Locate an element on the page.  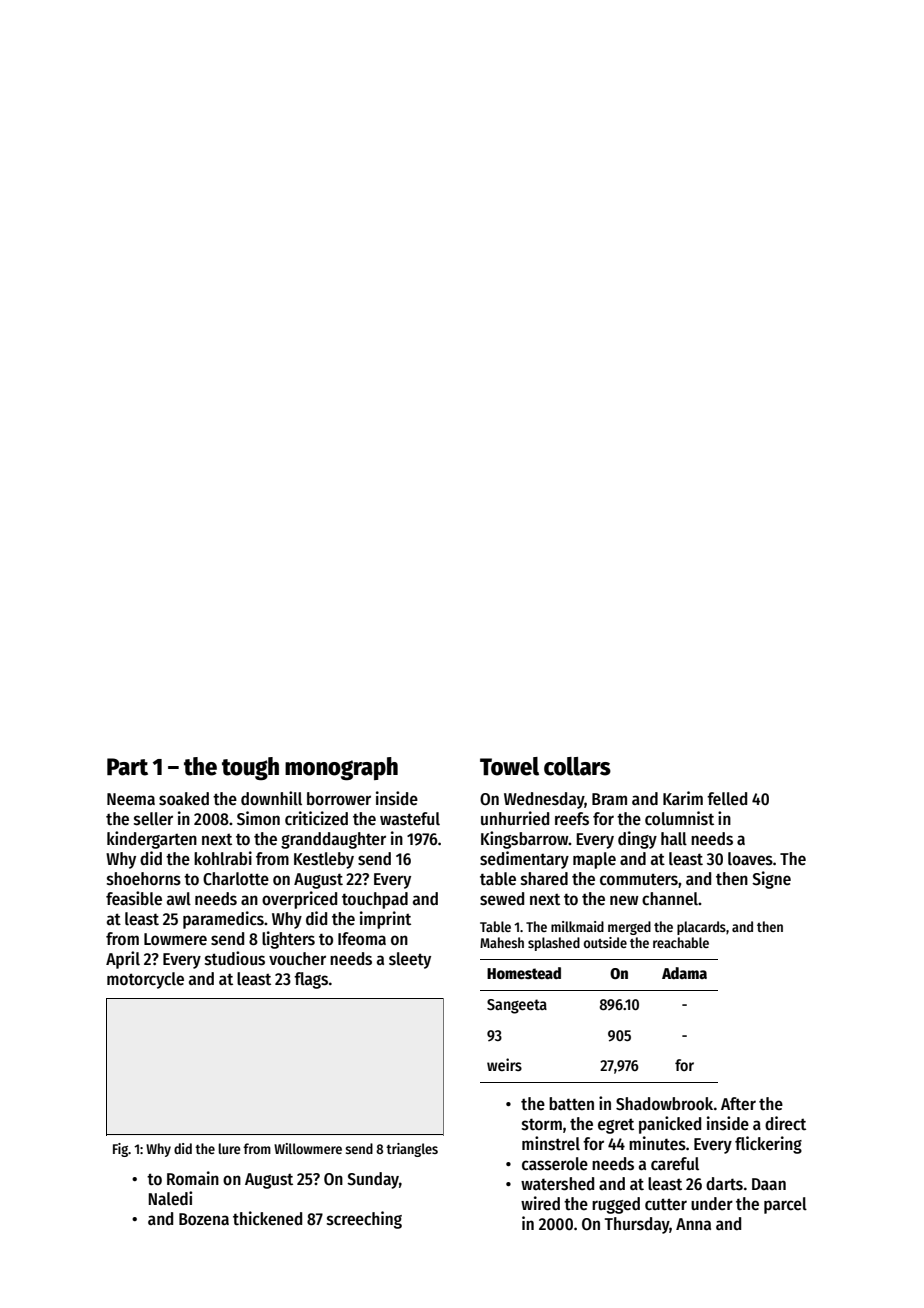
collars is located at coordinates (577, 766).
